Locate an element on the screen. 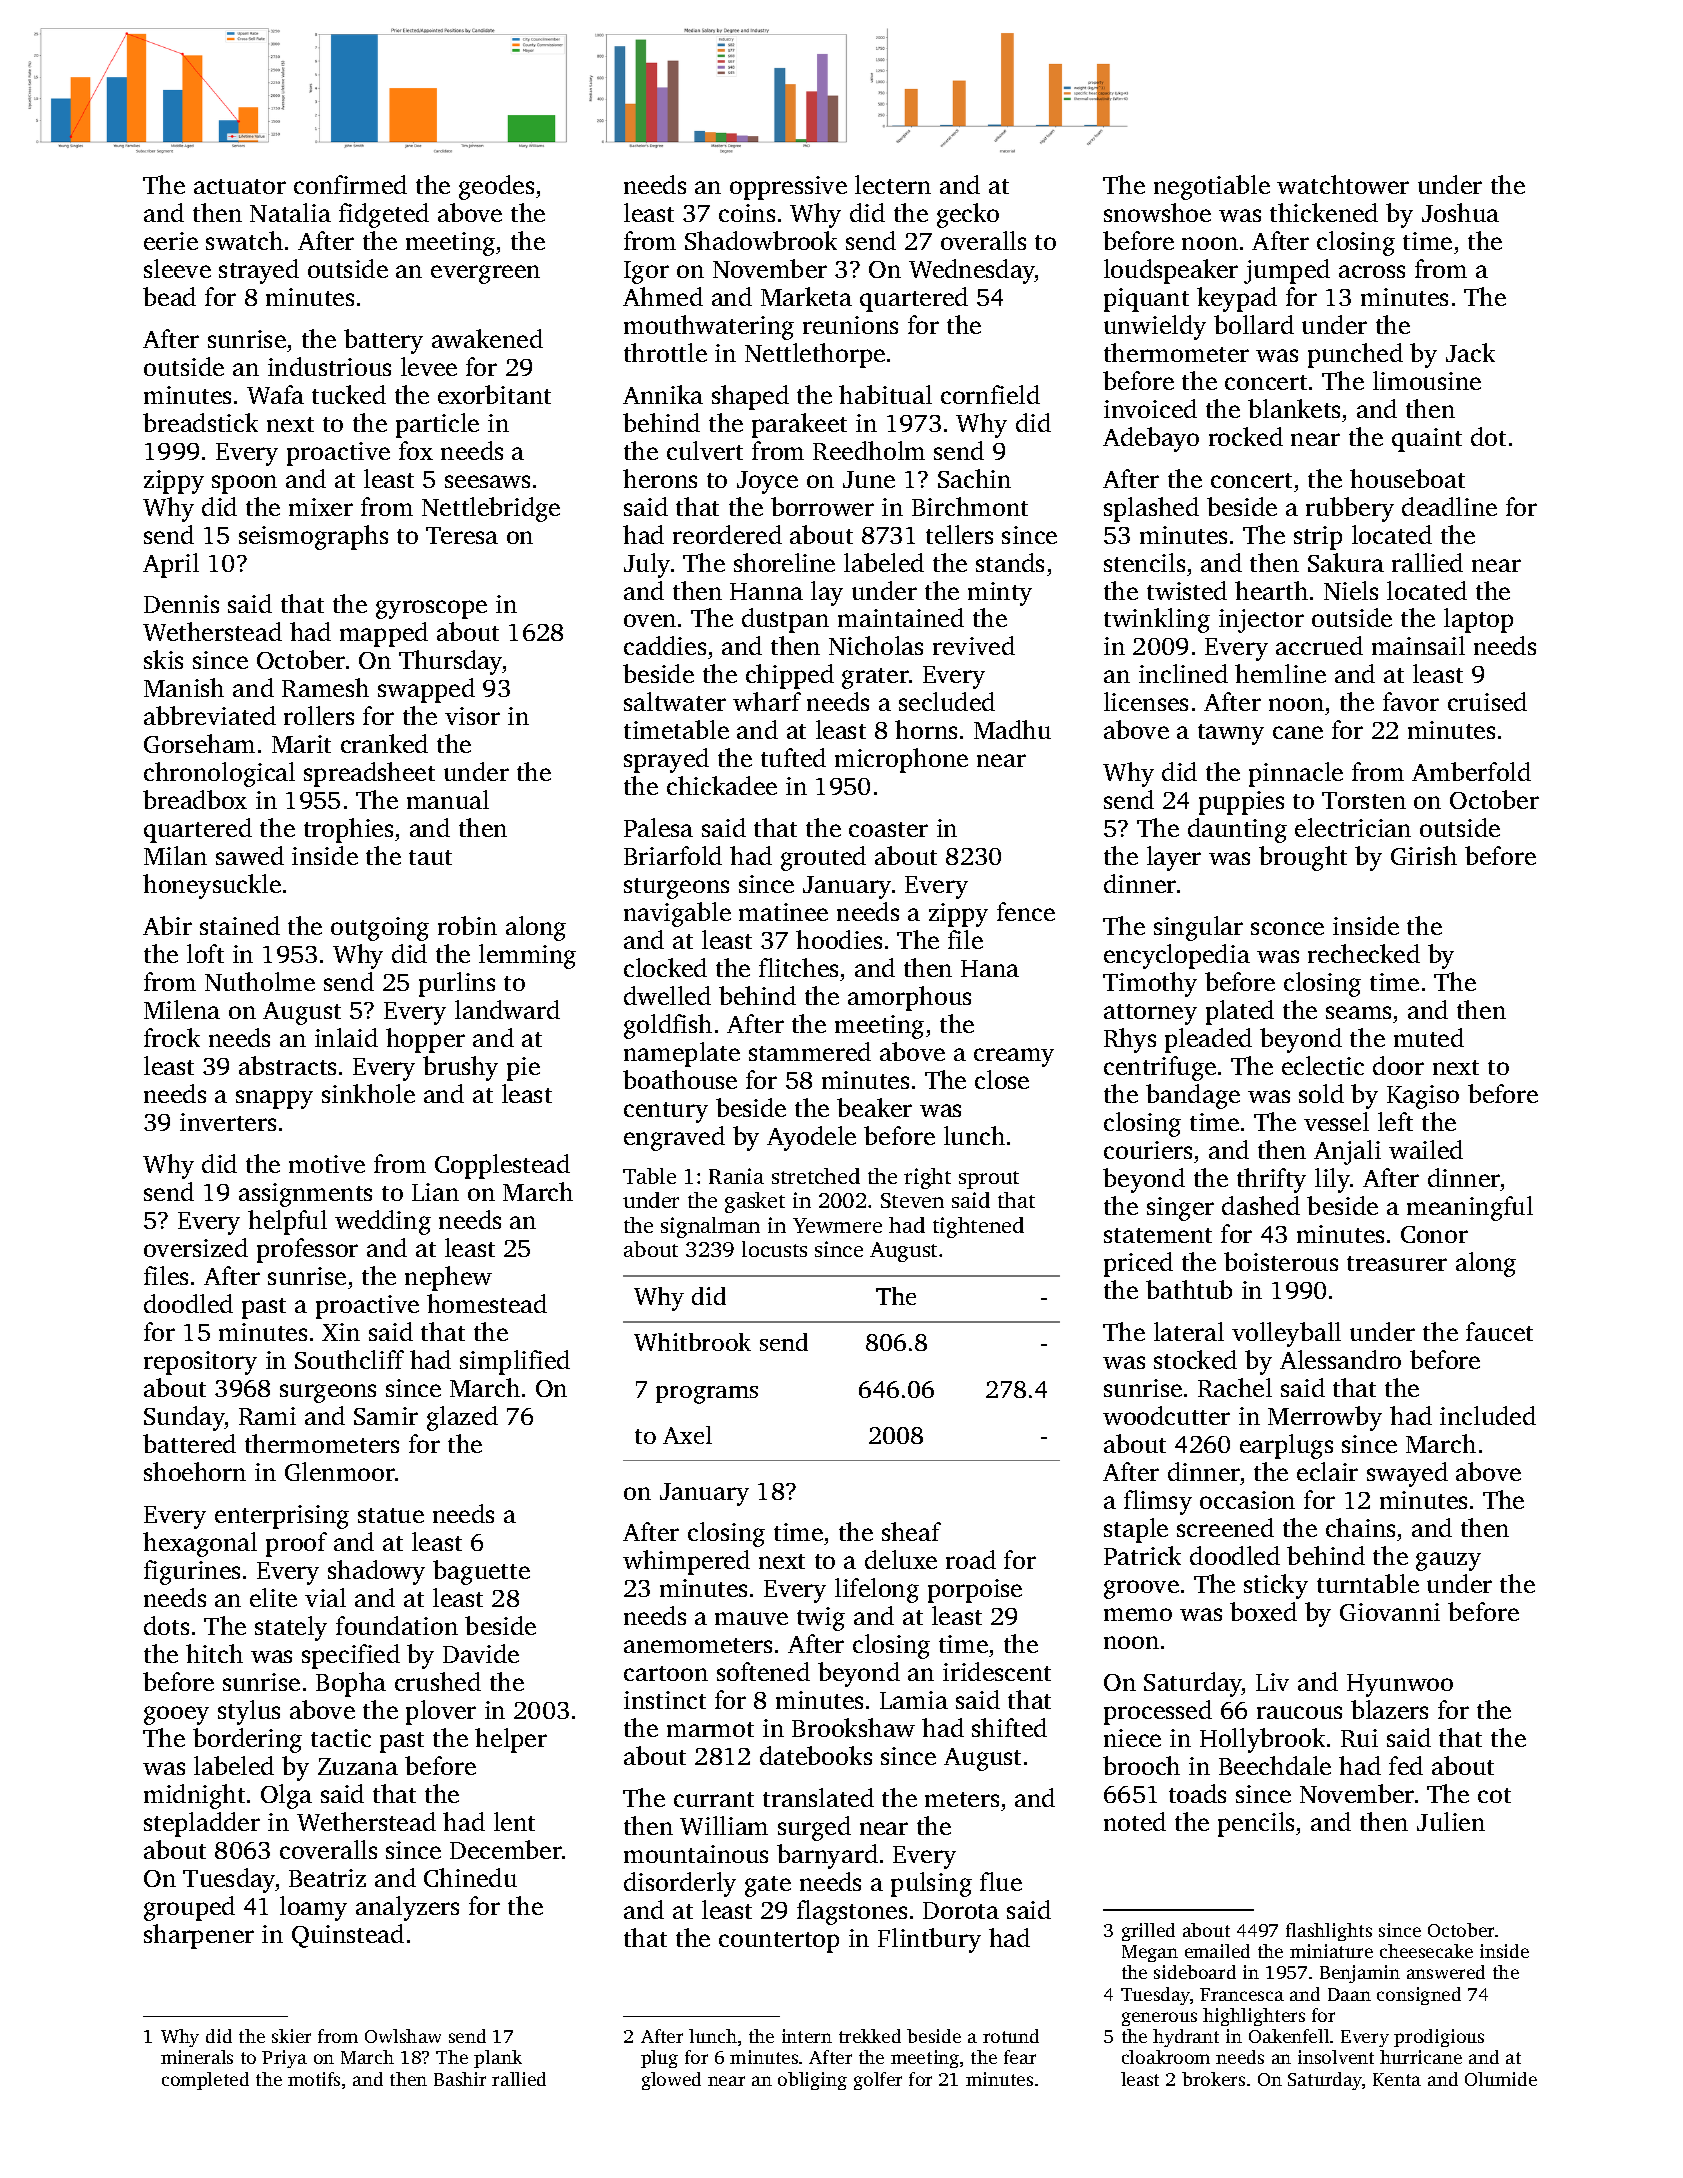 This screenshot has height=2178, width=1683. plank is located at coordinates (498, 2059).
